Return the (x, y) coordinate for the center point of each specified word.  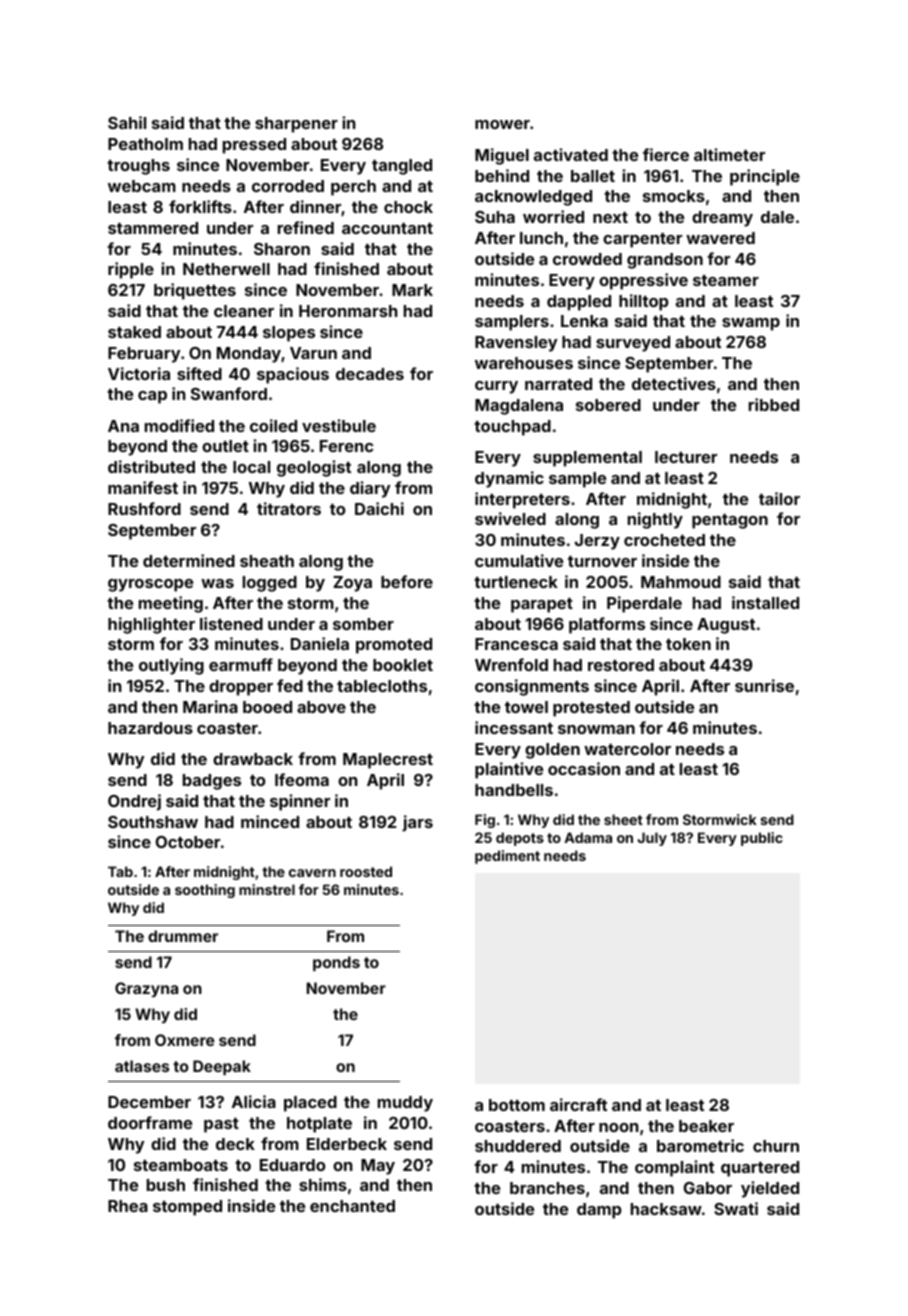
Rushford (144, 508)
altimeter (729, 154)
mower (502, 124)
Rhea (128, 1206)
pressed (254, 146)
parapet (542, 605)
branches (547, 1188)
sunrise (764, 685)
